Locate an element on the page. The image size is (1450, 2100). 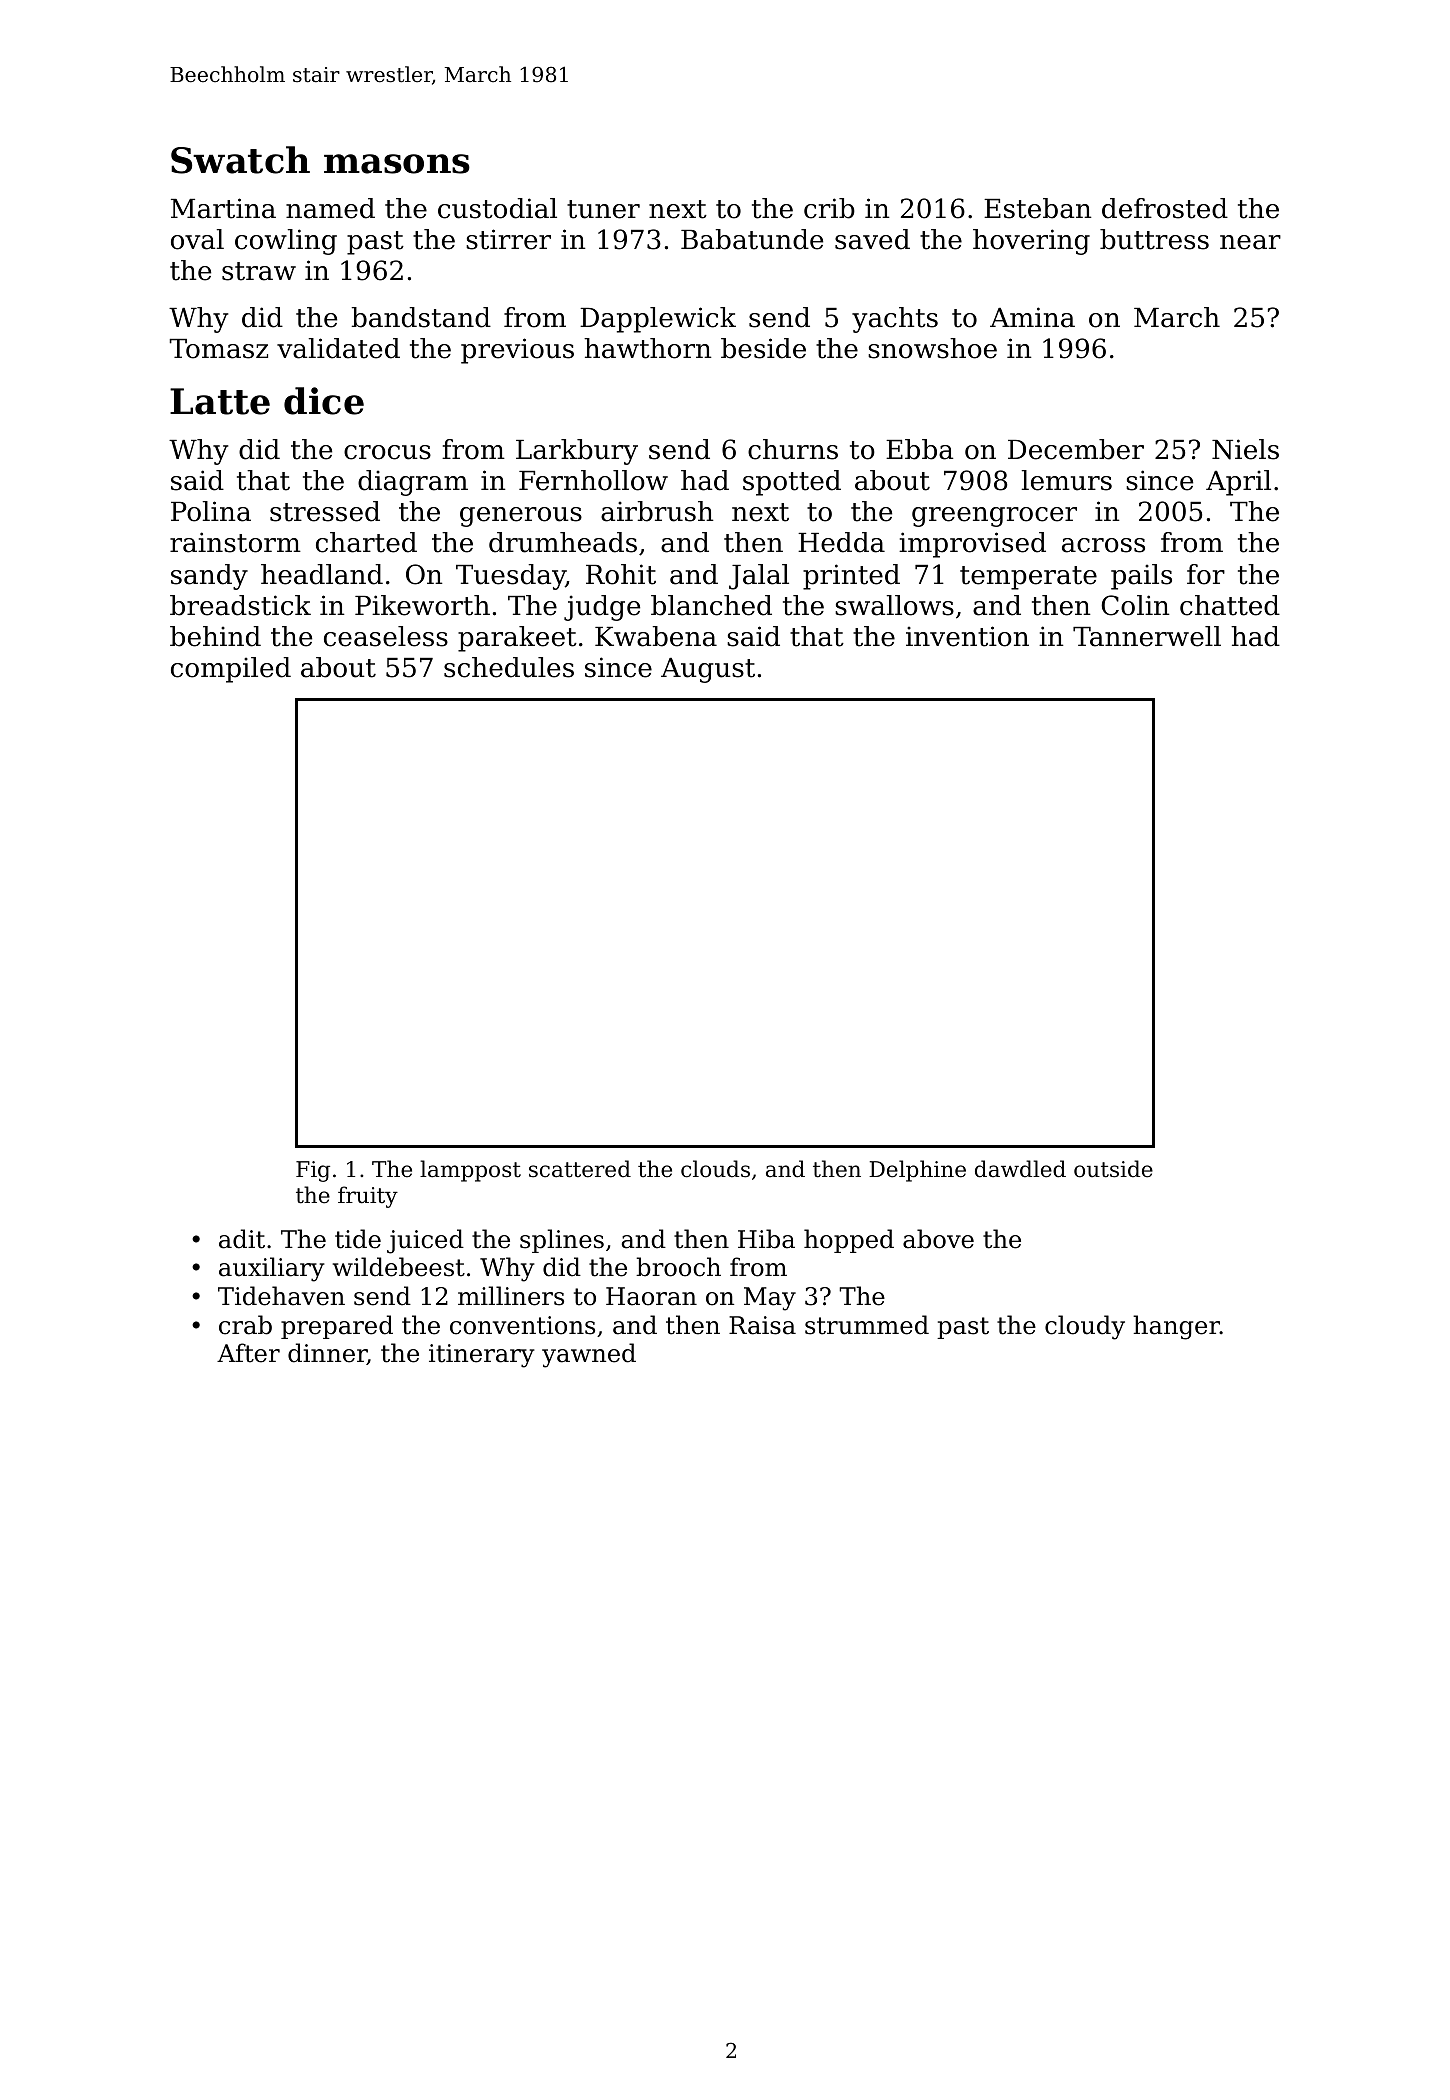
scattered is located at coordinates (580, 1169).
